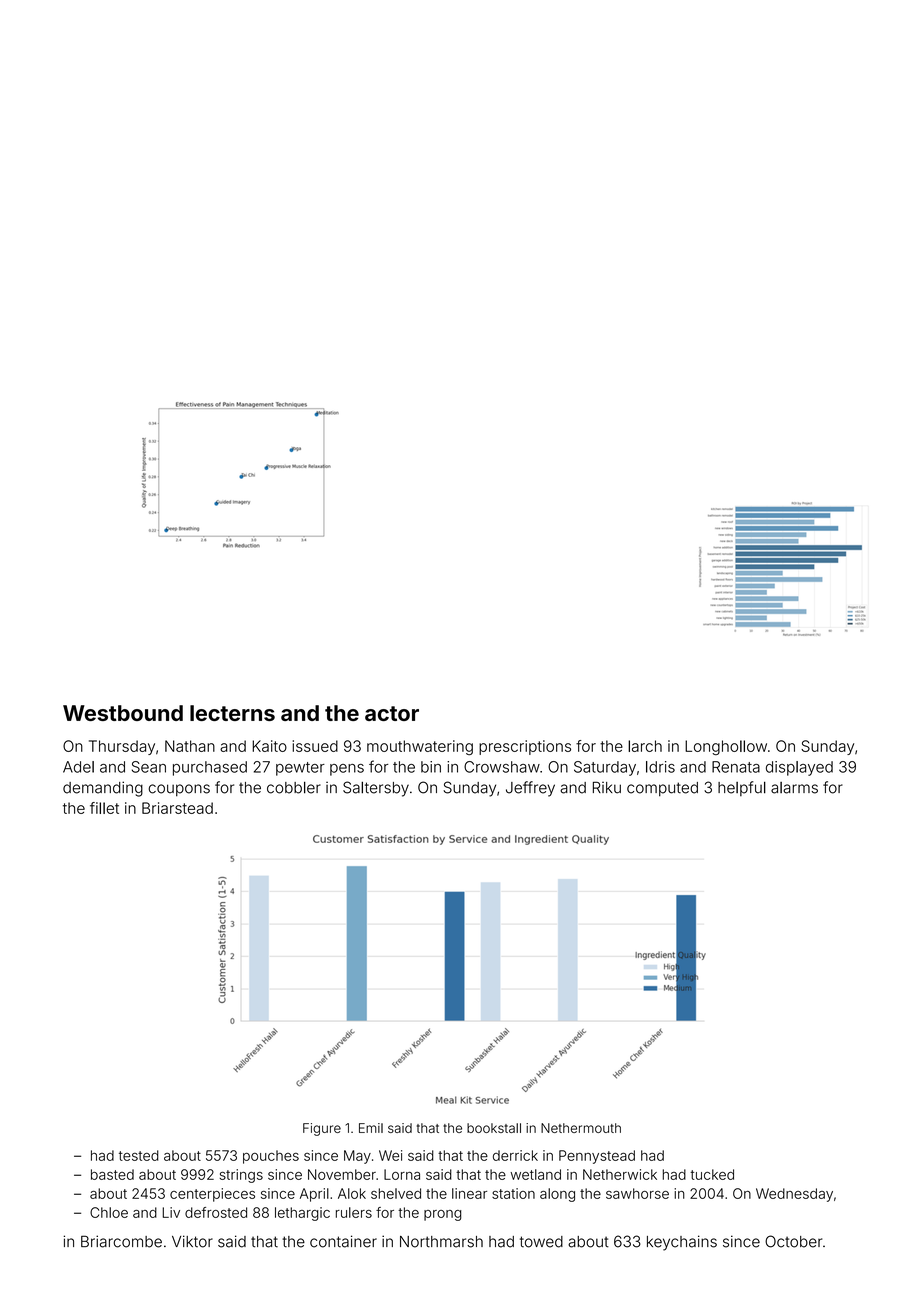 The image size is (924, 1308). What do you see at coordinates (799, 768) in the screenshot?
I see `displayed` at bounding box center [799, 768].
